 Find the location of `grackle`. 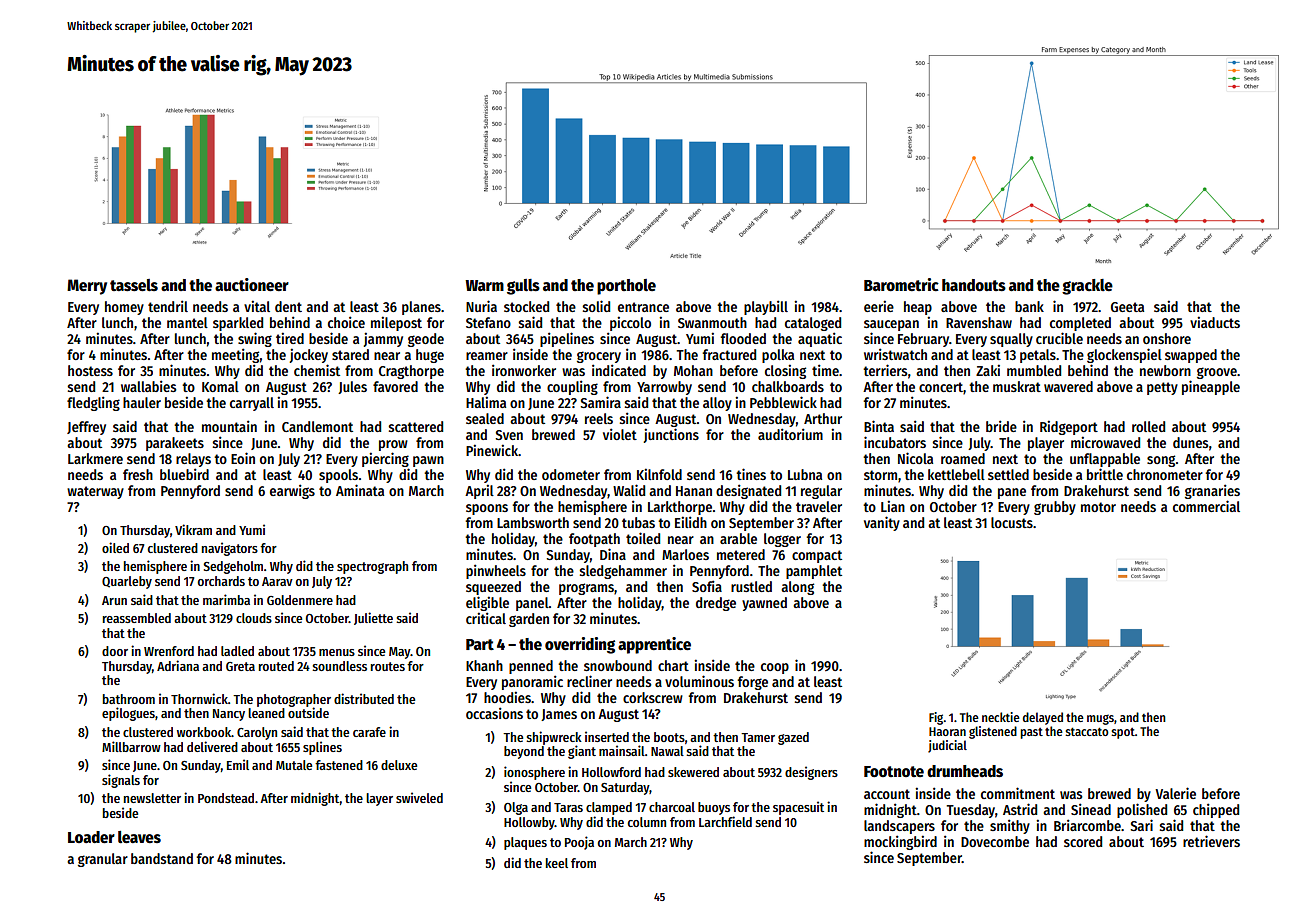

grackle is located at coordinates (1087, 287).
